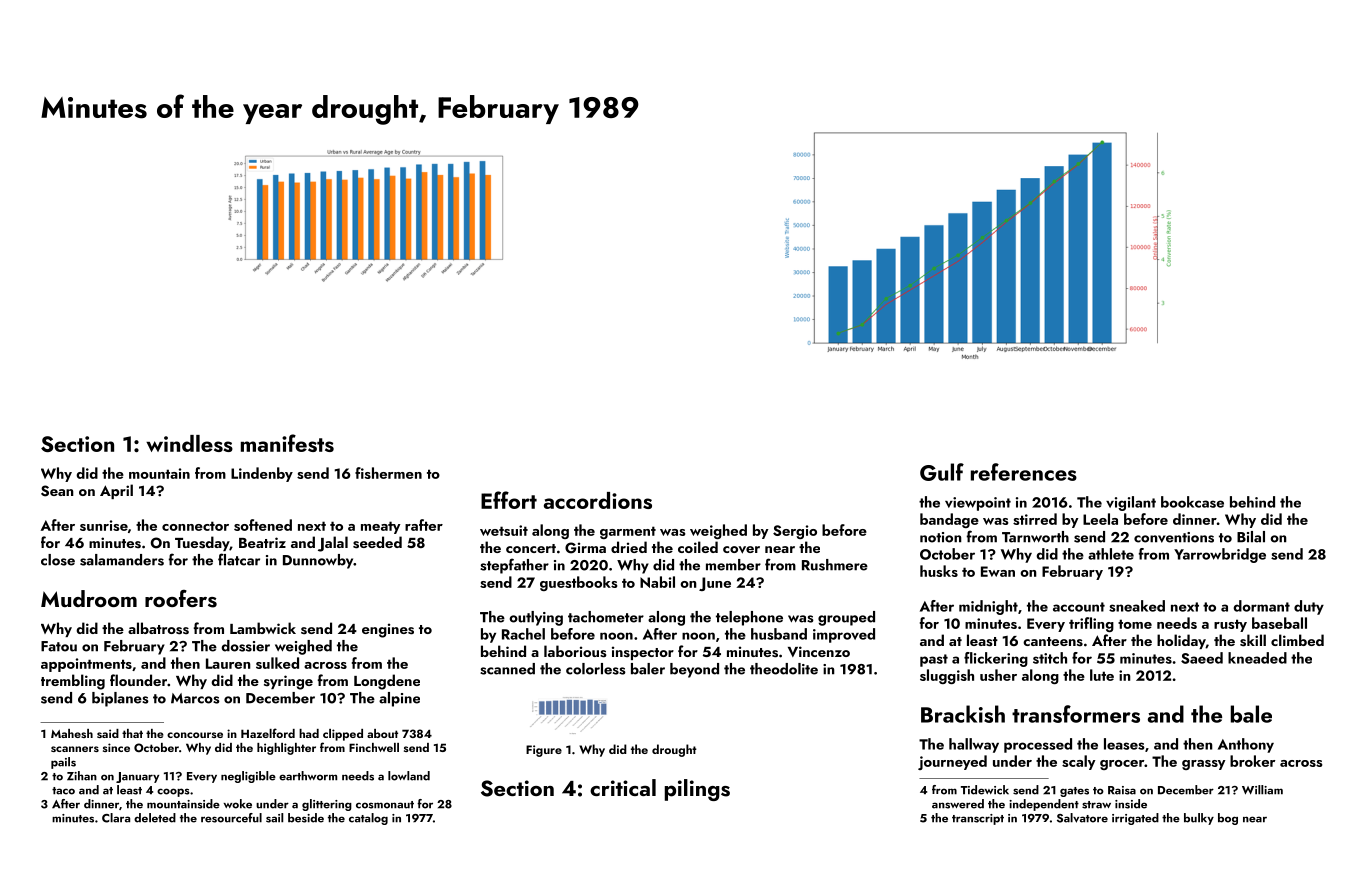 This page has height=887, width=1372. What do you see at coordinates (155, 818) in the page?
I see `deleted` at bounding box center [155, 818].
